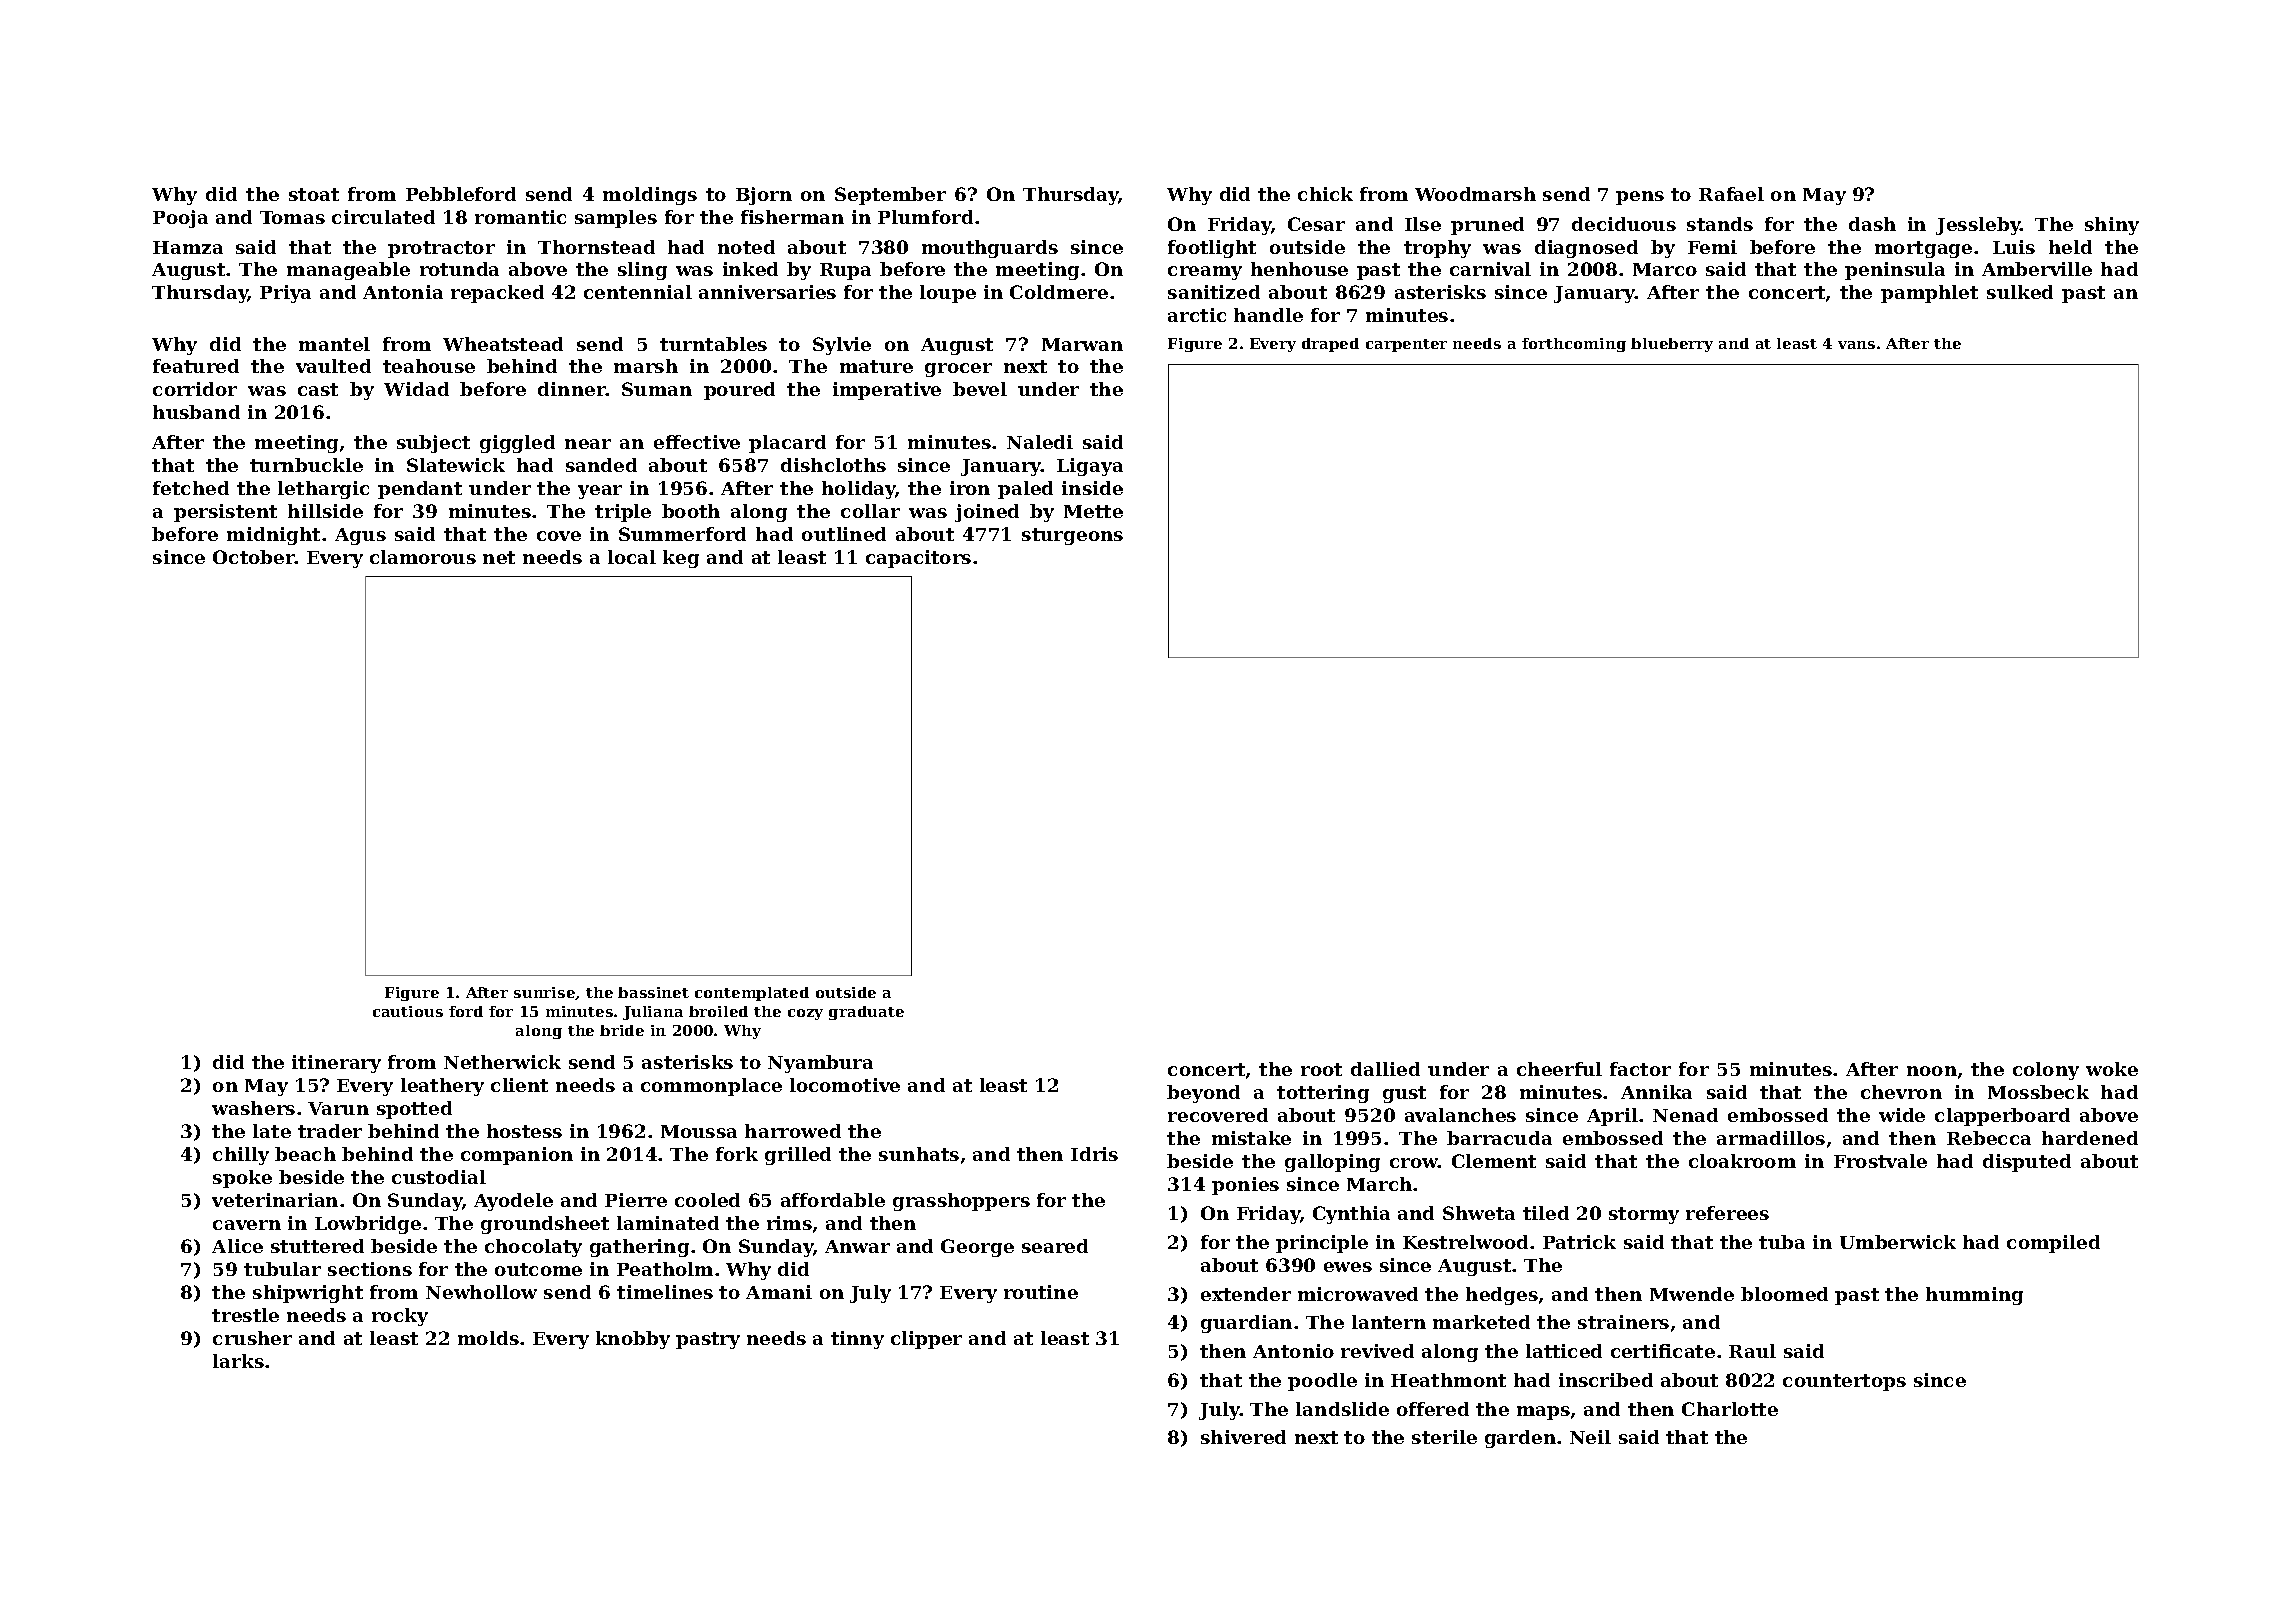  I want to click on carpenter, so click(1406, 345).
